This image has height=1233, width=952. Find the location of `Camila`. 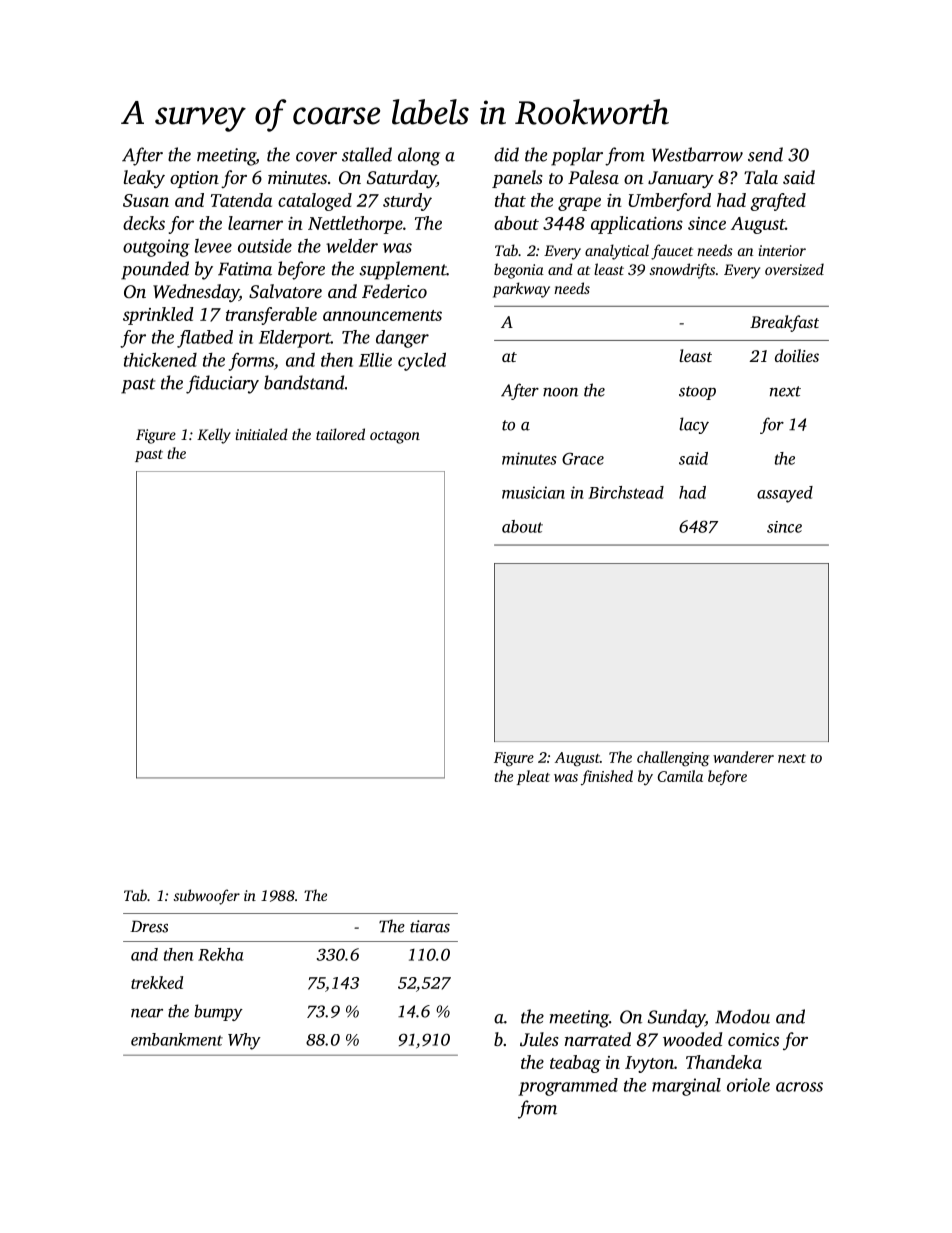

Camila is located at coordinates (680, 776).
